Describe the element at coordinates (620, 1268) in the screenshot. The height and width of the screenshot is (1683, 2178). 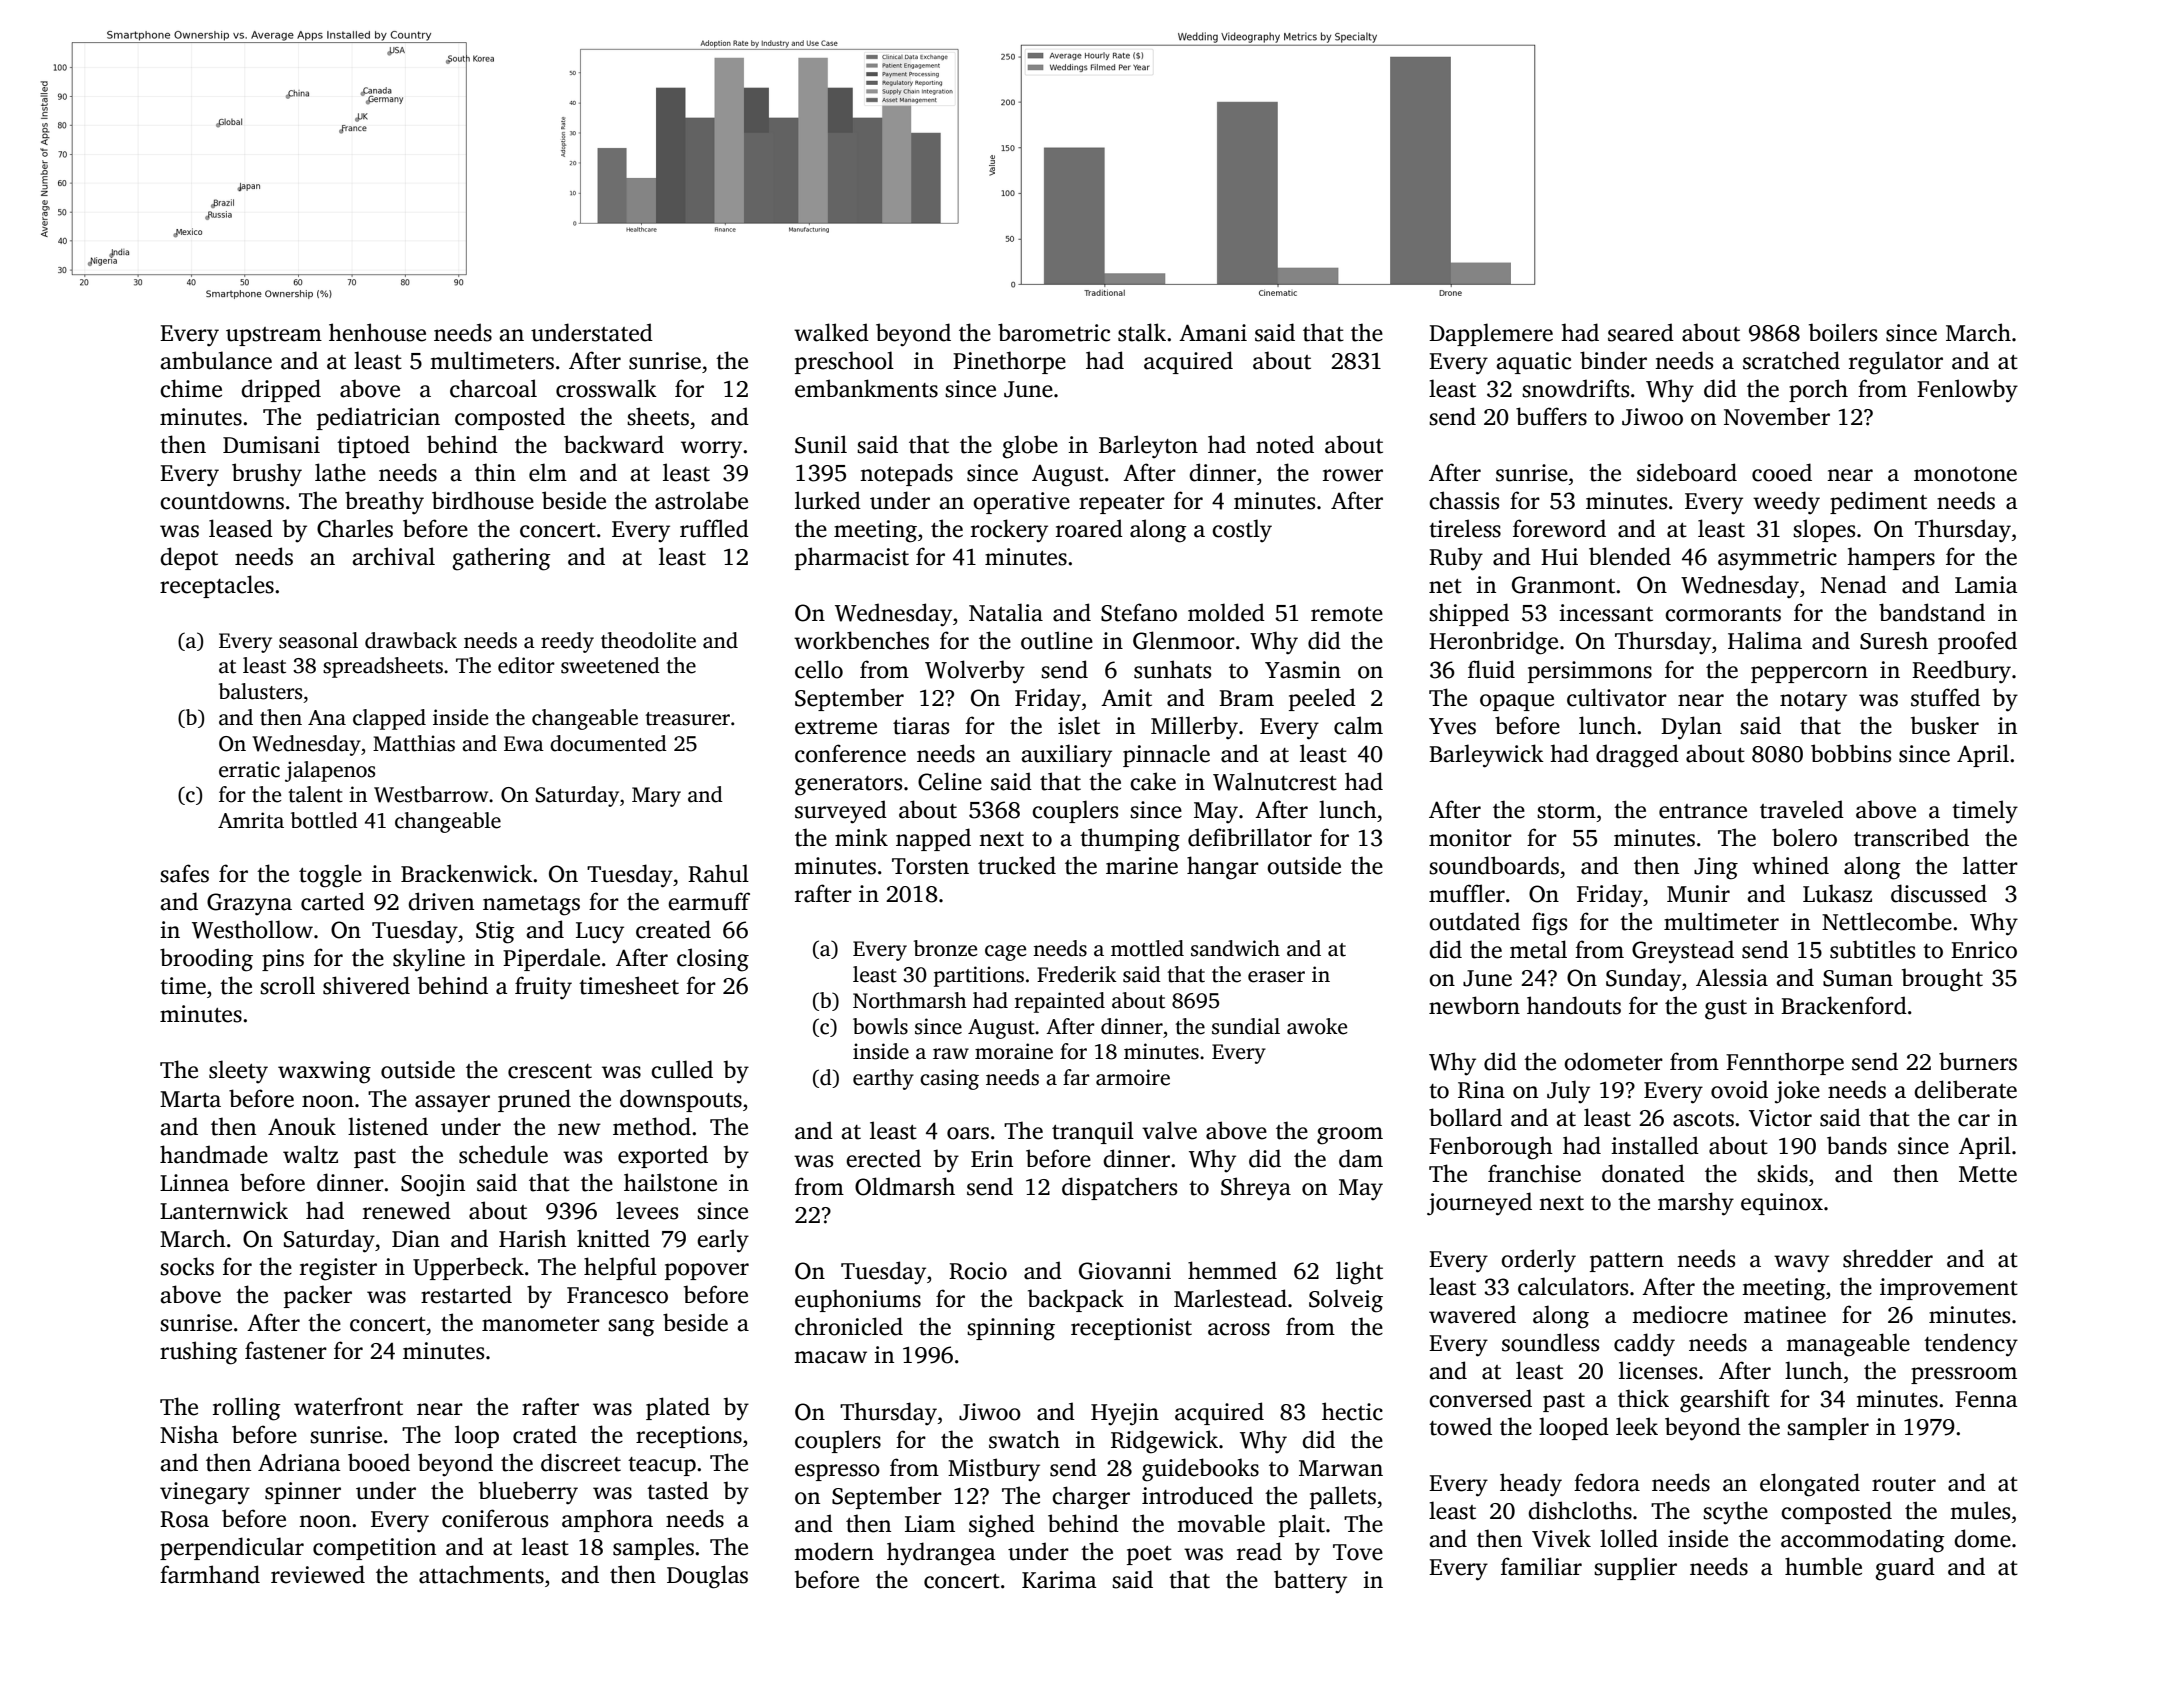
I see `helpful` at that location.
